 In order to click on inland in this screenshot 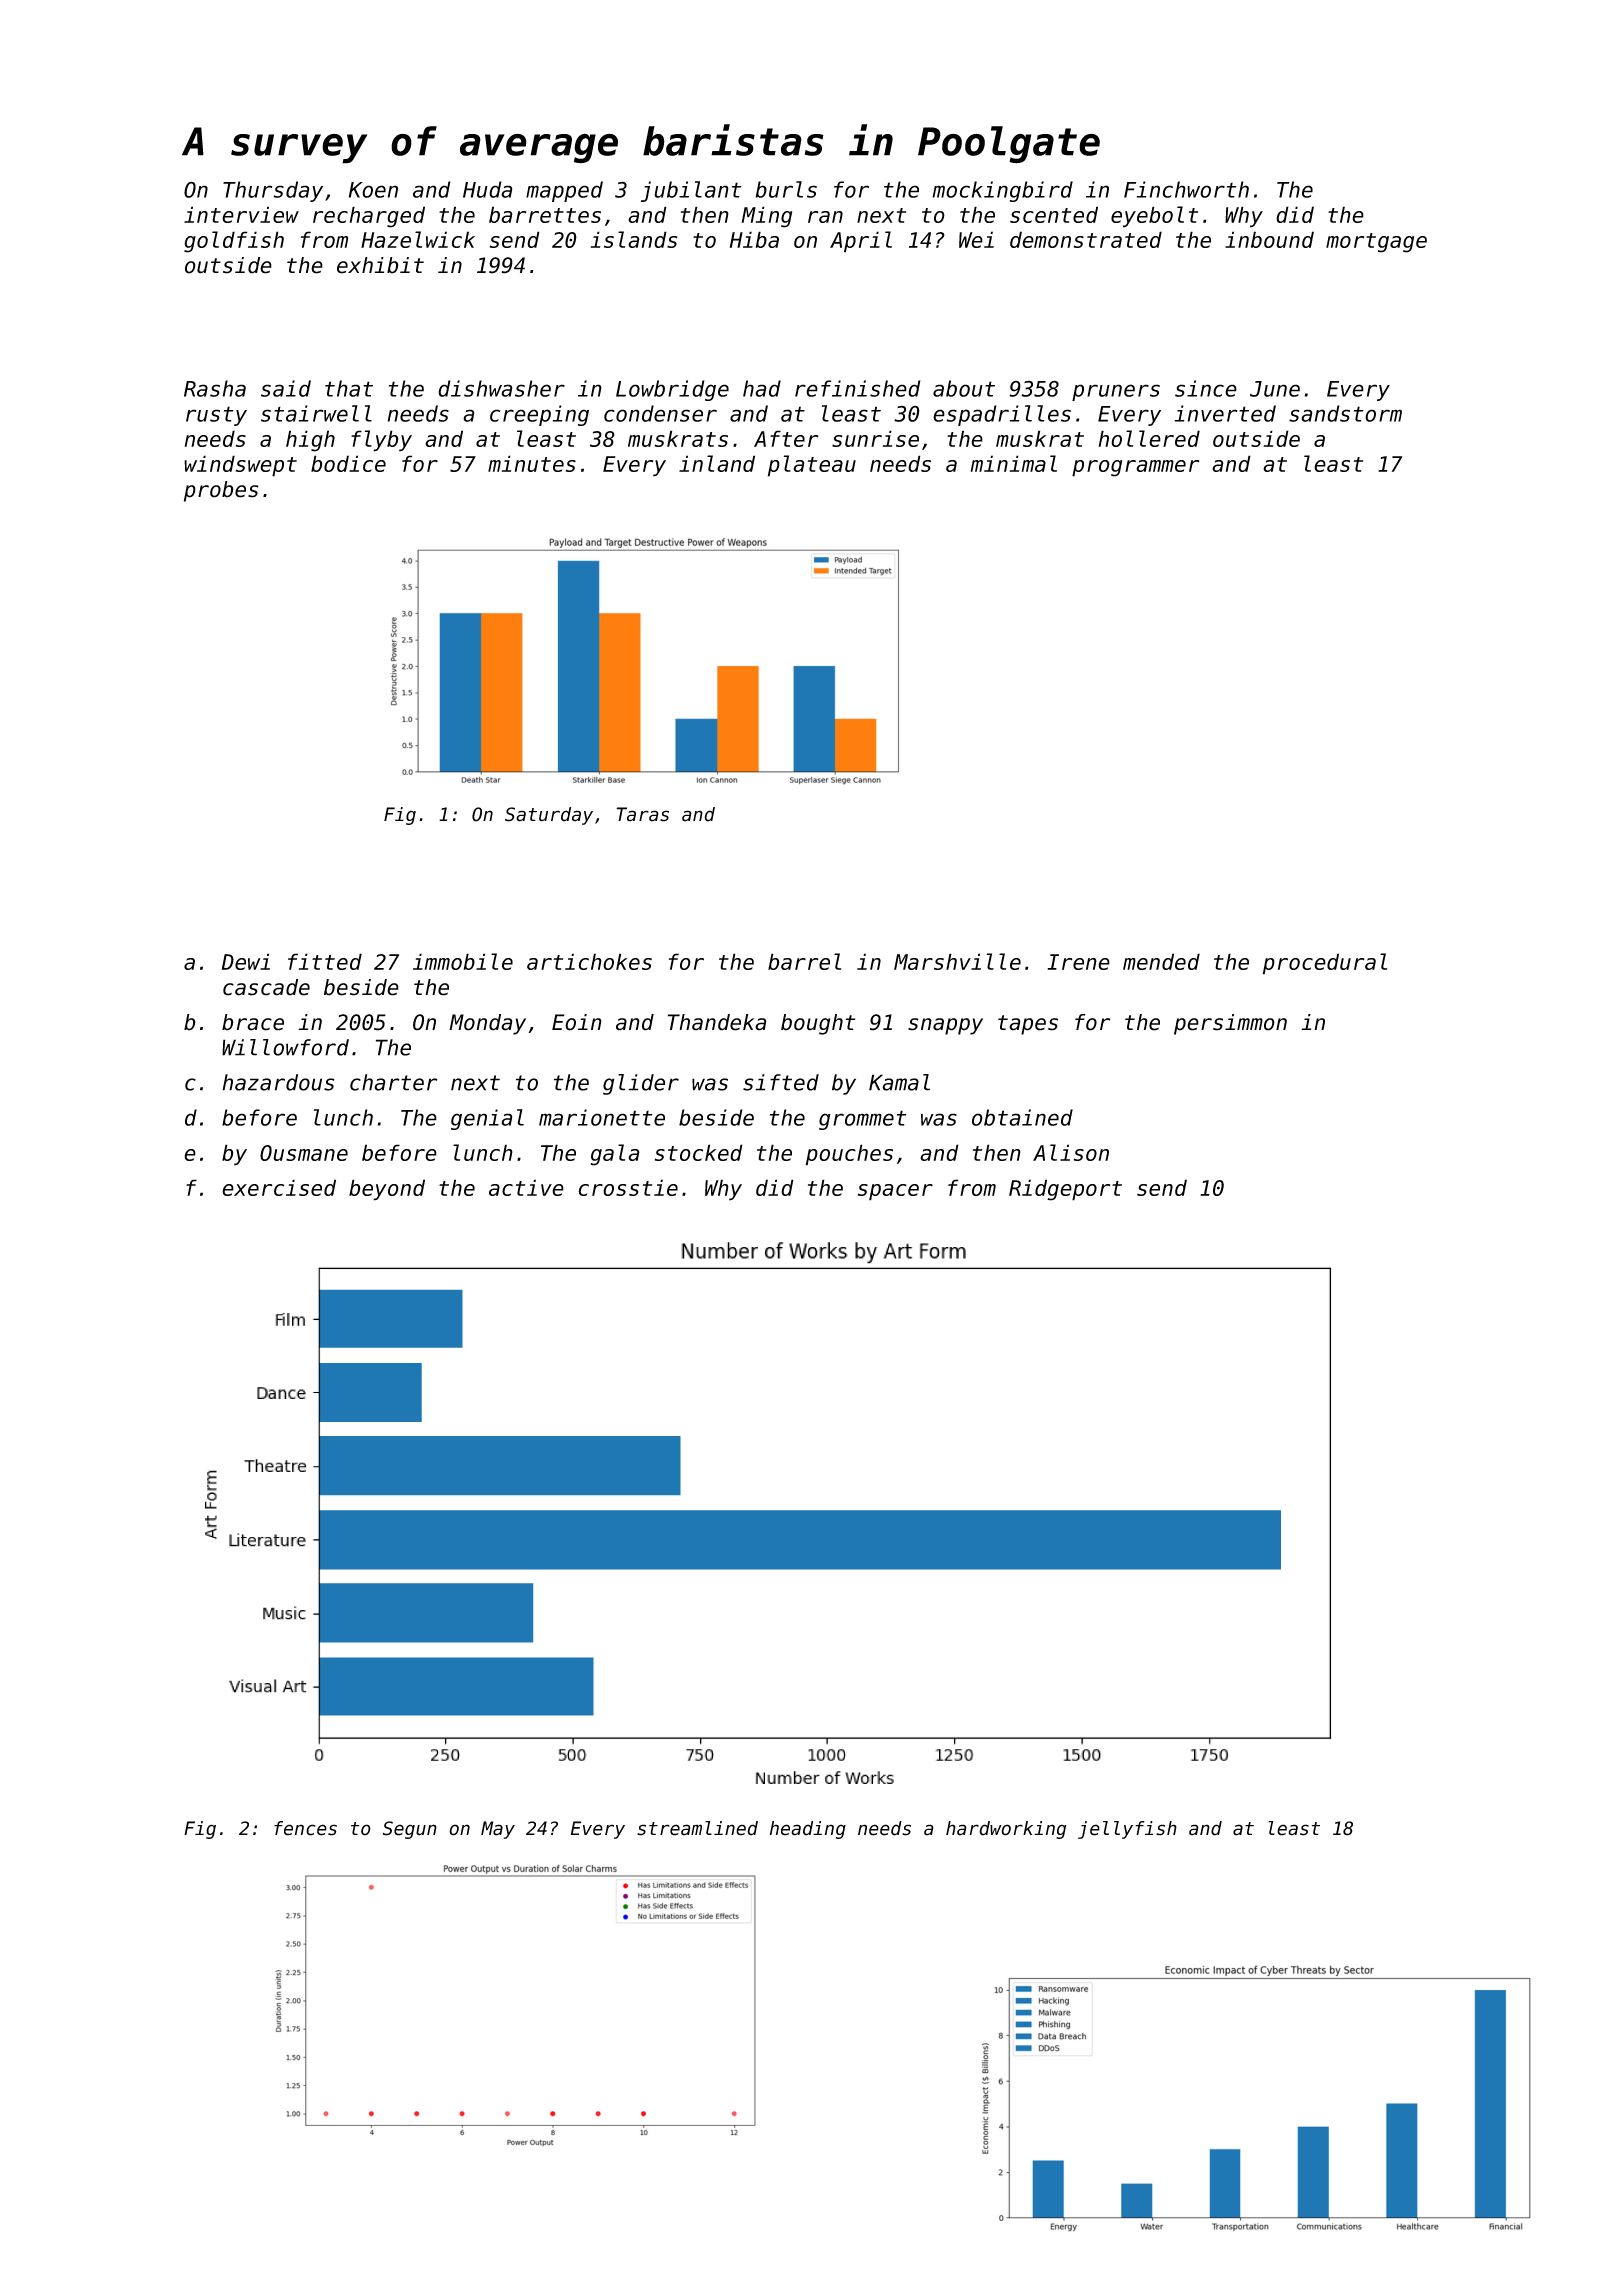, I will do `click(717, 463)`.
